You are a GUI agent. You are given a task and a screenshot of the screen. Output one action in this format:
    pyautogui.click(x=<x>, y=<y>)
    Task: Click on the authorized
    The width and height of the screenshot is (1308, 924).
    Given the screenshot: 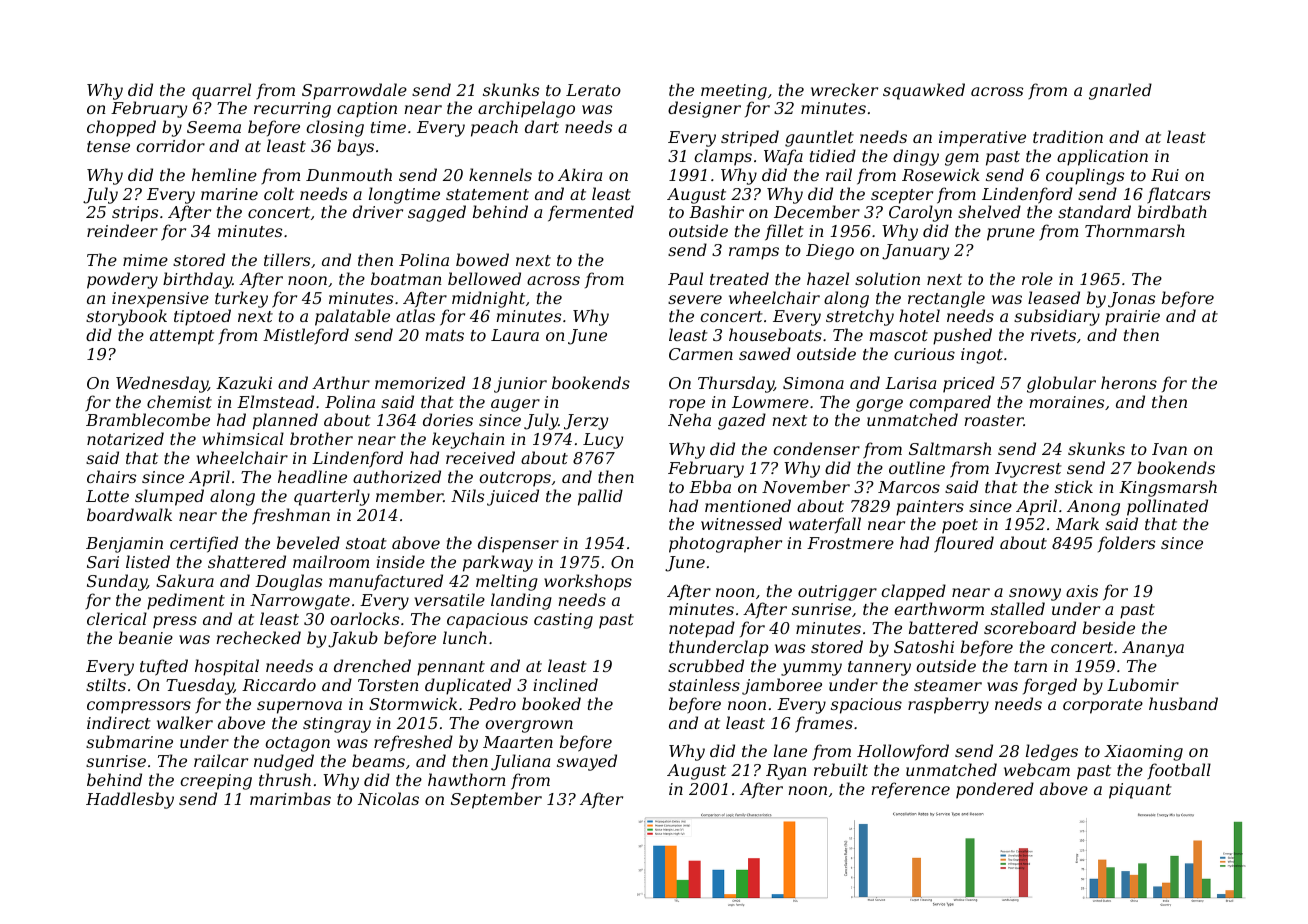 What is the action you would take?
    pyautogui.click(x=397, y=477)
